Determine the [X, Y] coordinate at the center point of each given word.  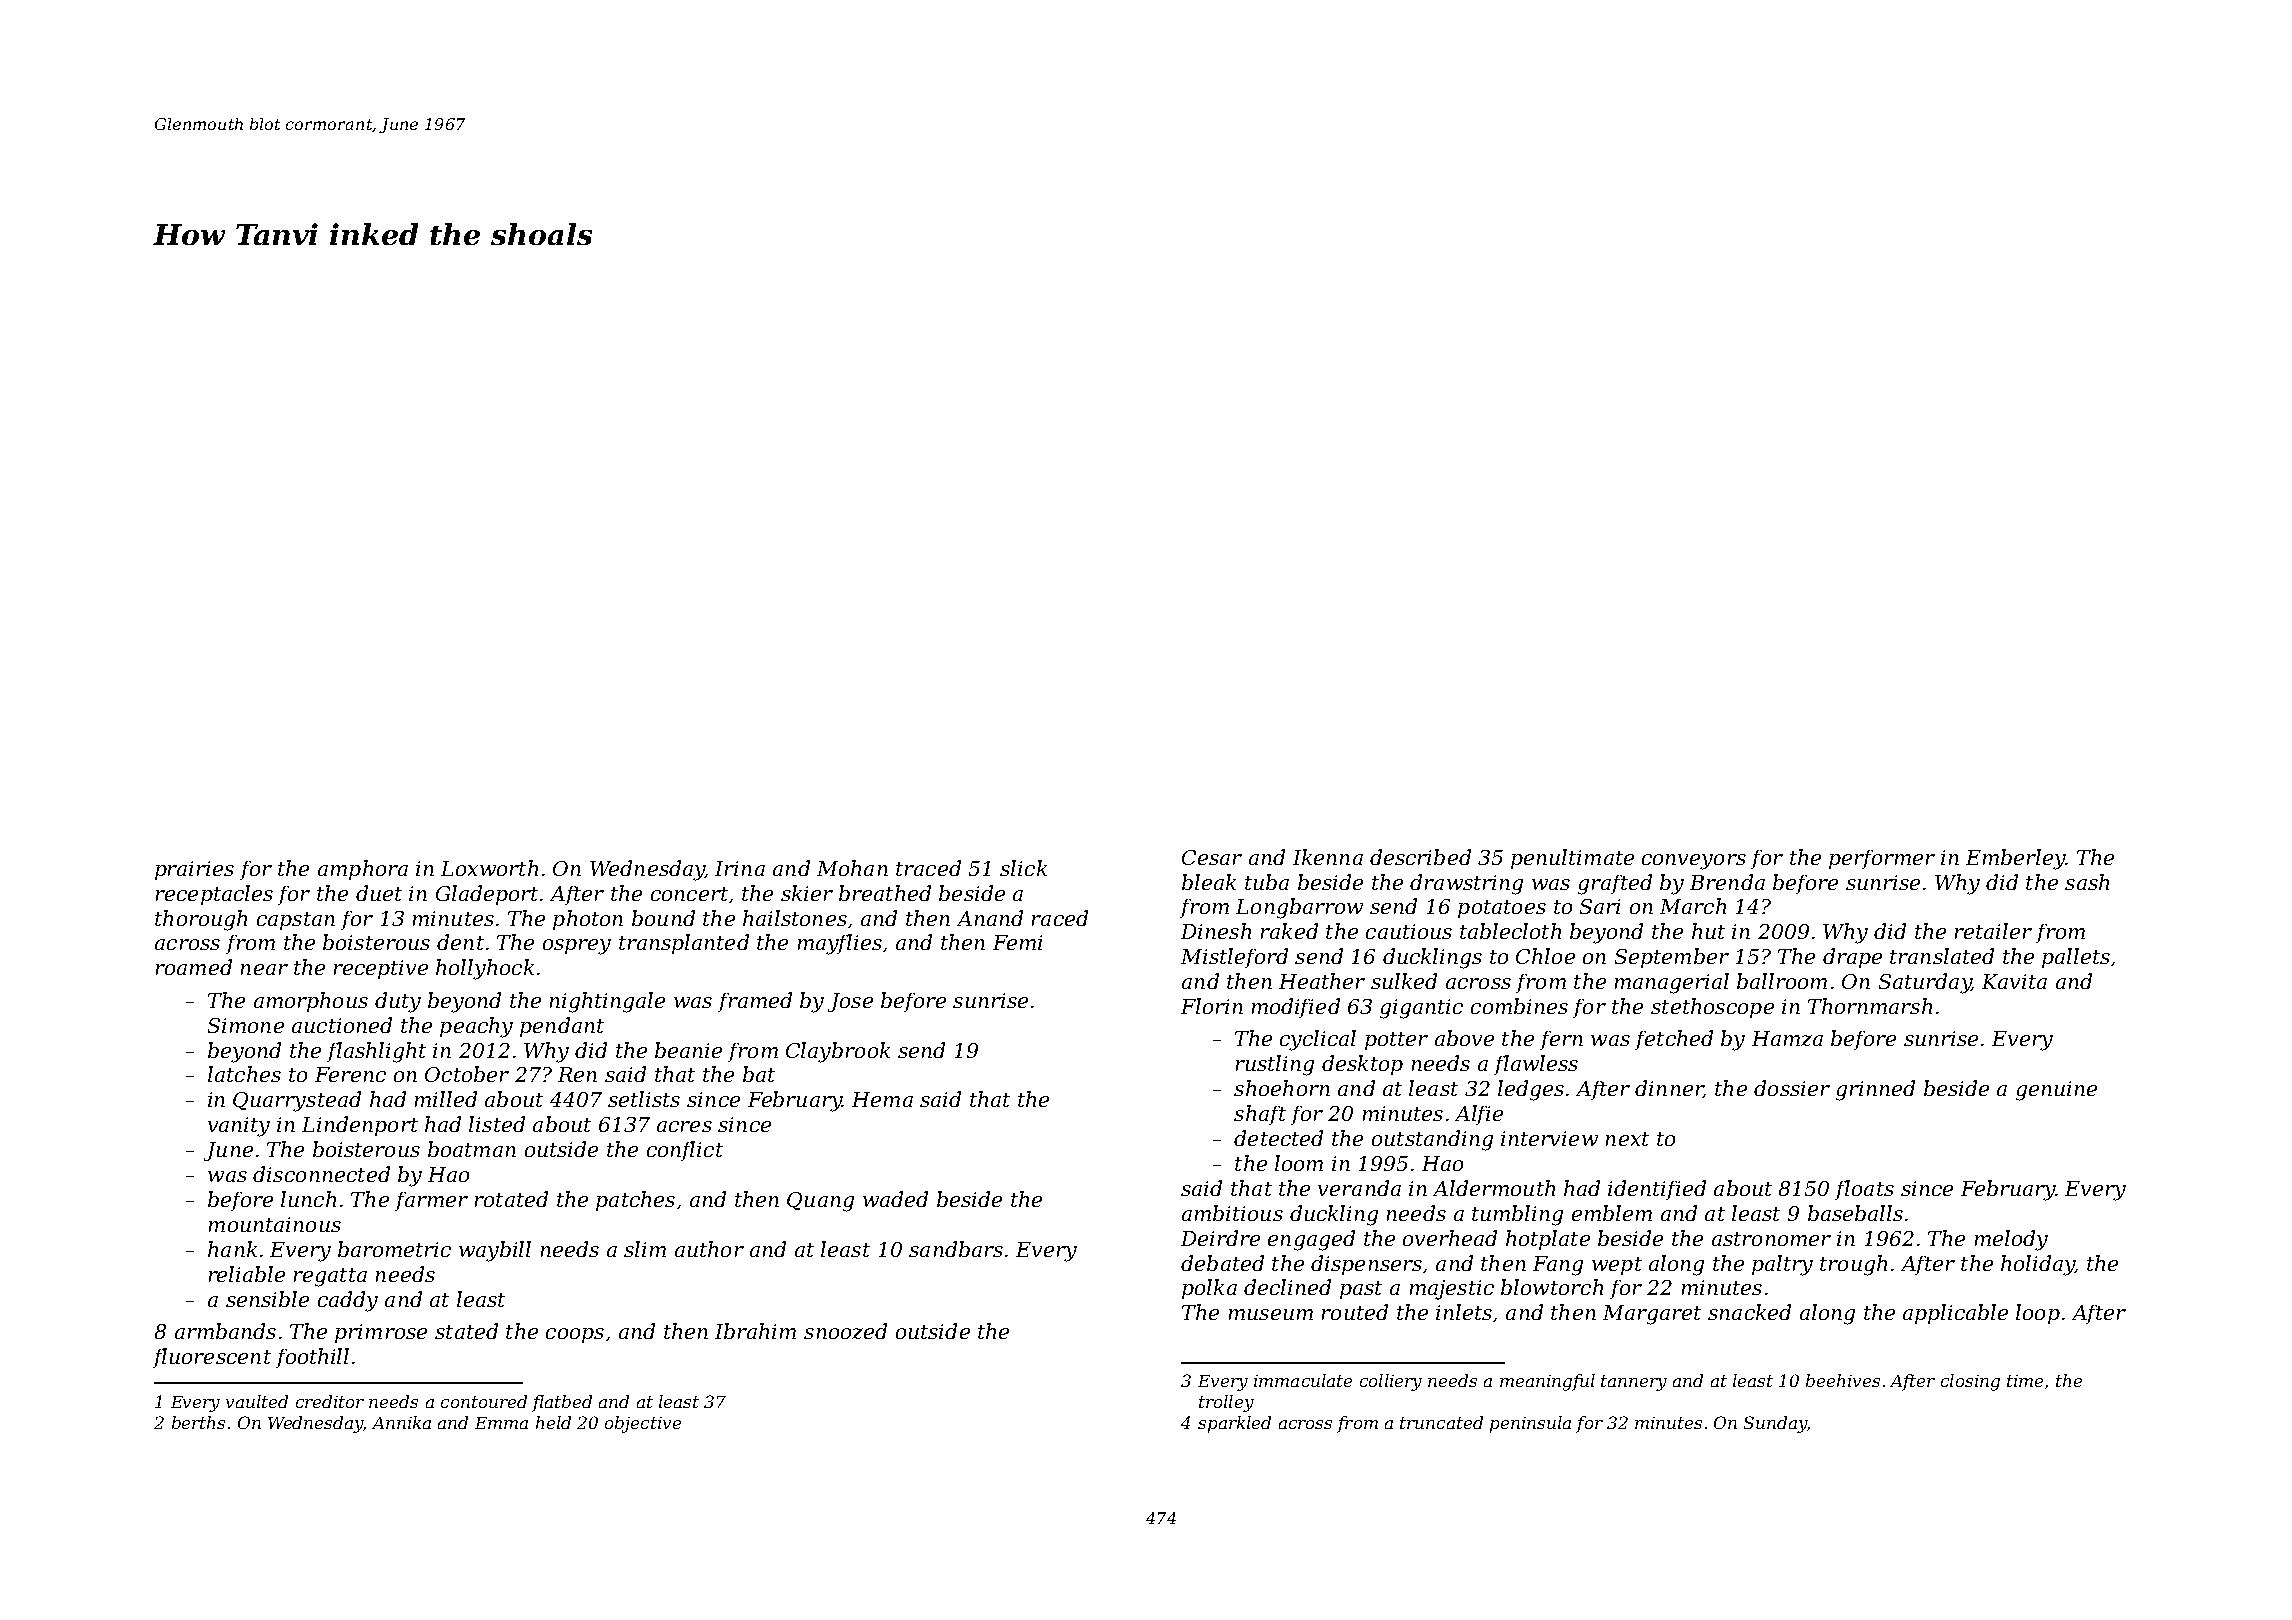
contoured [484, 1401]
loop [2038, 1314]
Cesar [1212, 857]
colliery [1391, 1382]
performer [1882, 859]
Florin [1212, 1006]
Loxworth [489, 868]
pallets [2076, 958]
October [467, 1074]
